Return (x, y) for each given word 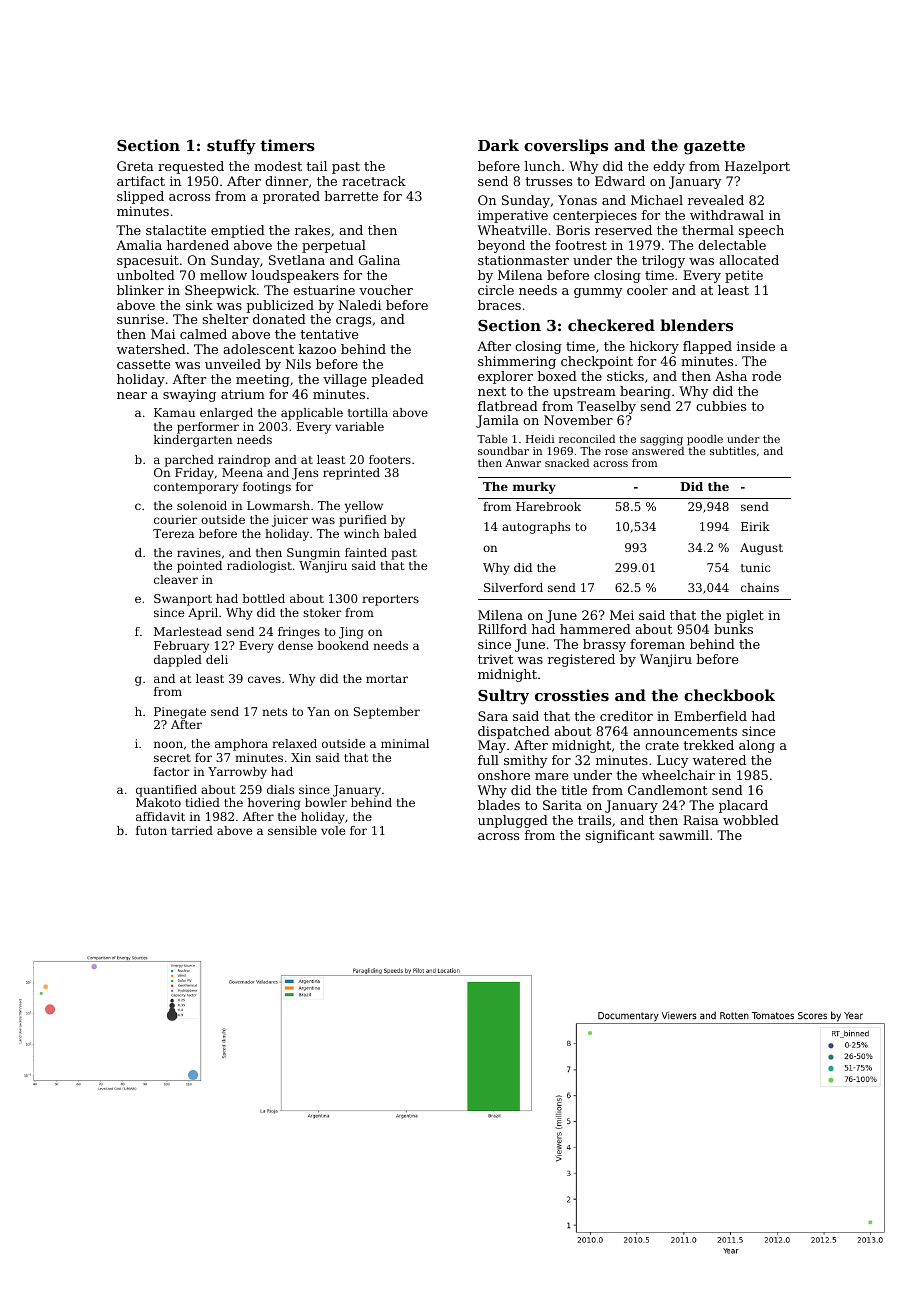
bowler (326, 802)
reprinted (351, 474)
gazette (714, 147)
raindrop (244, 461)
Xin (301, 757)
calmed (203, 334)
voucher (386, 290)
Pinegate (180, 713)
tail (316, 166)
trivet (495, 659)
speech (761, 231)
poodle (705, 440)
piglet (745, 616)
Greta (135, 166)
